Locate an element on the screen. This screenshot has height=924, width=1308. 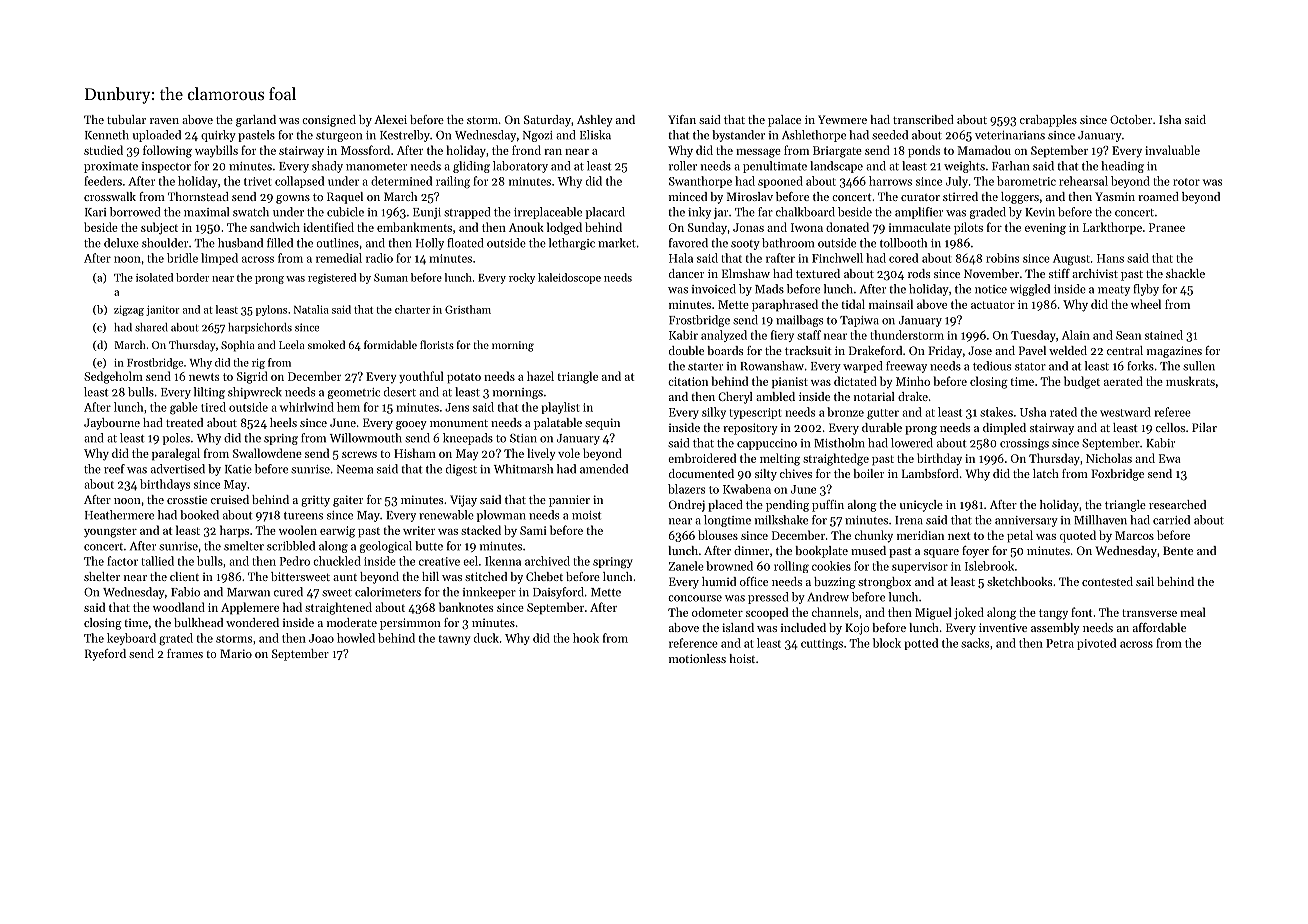
hoist is located at coordinates (742, 658).
